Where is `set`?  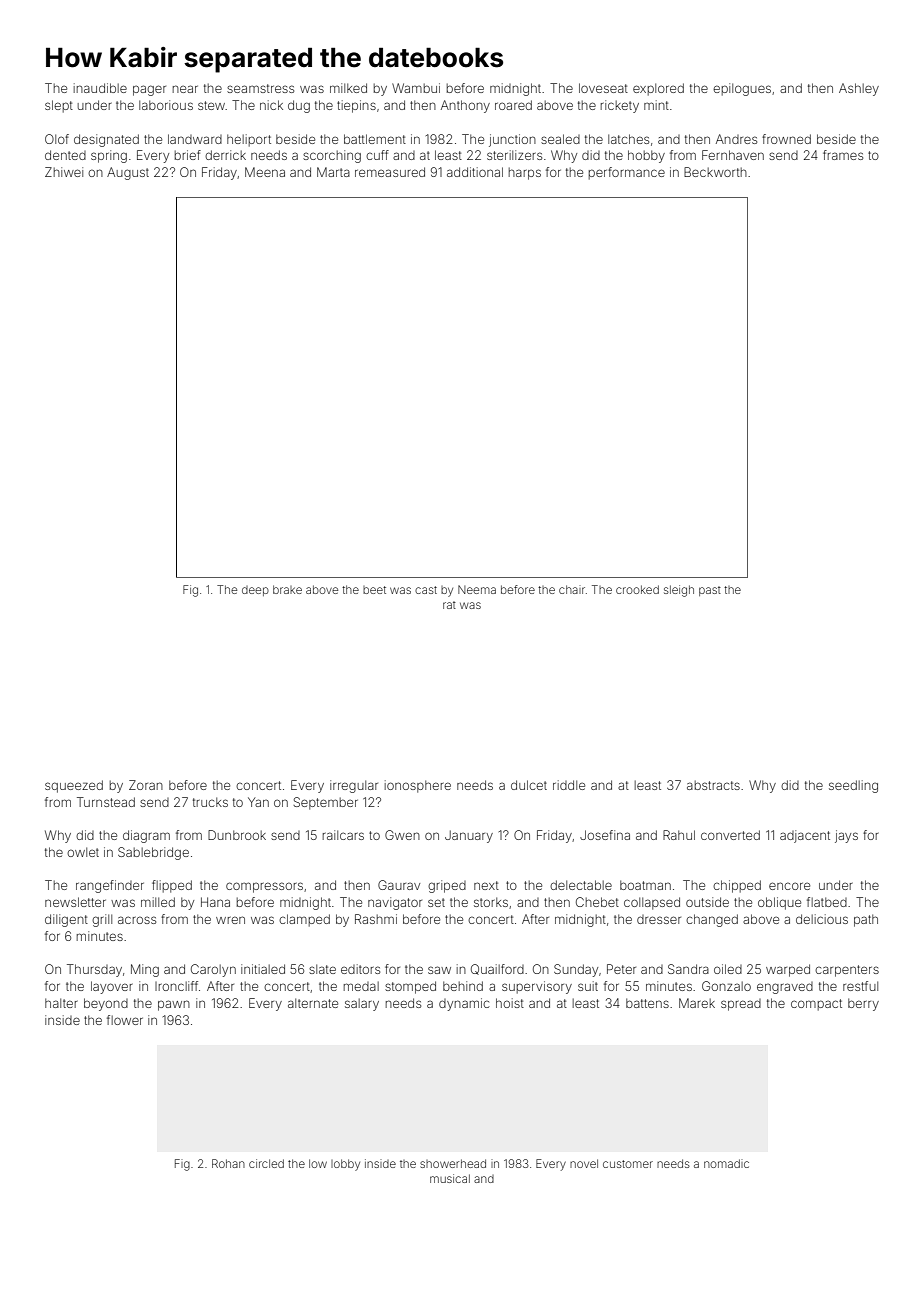 set is located at coordinates (436, 902).
